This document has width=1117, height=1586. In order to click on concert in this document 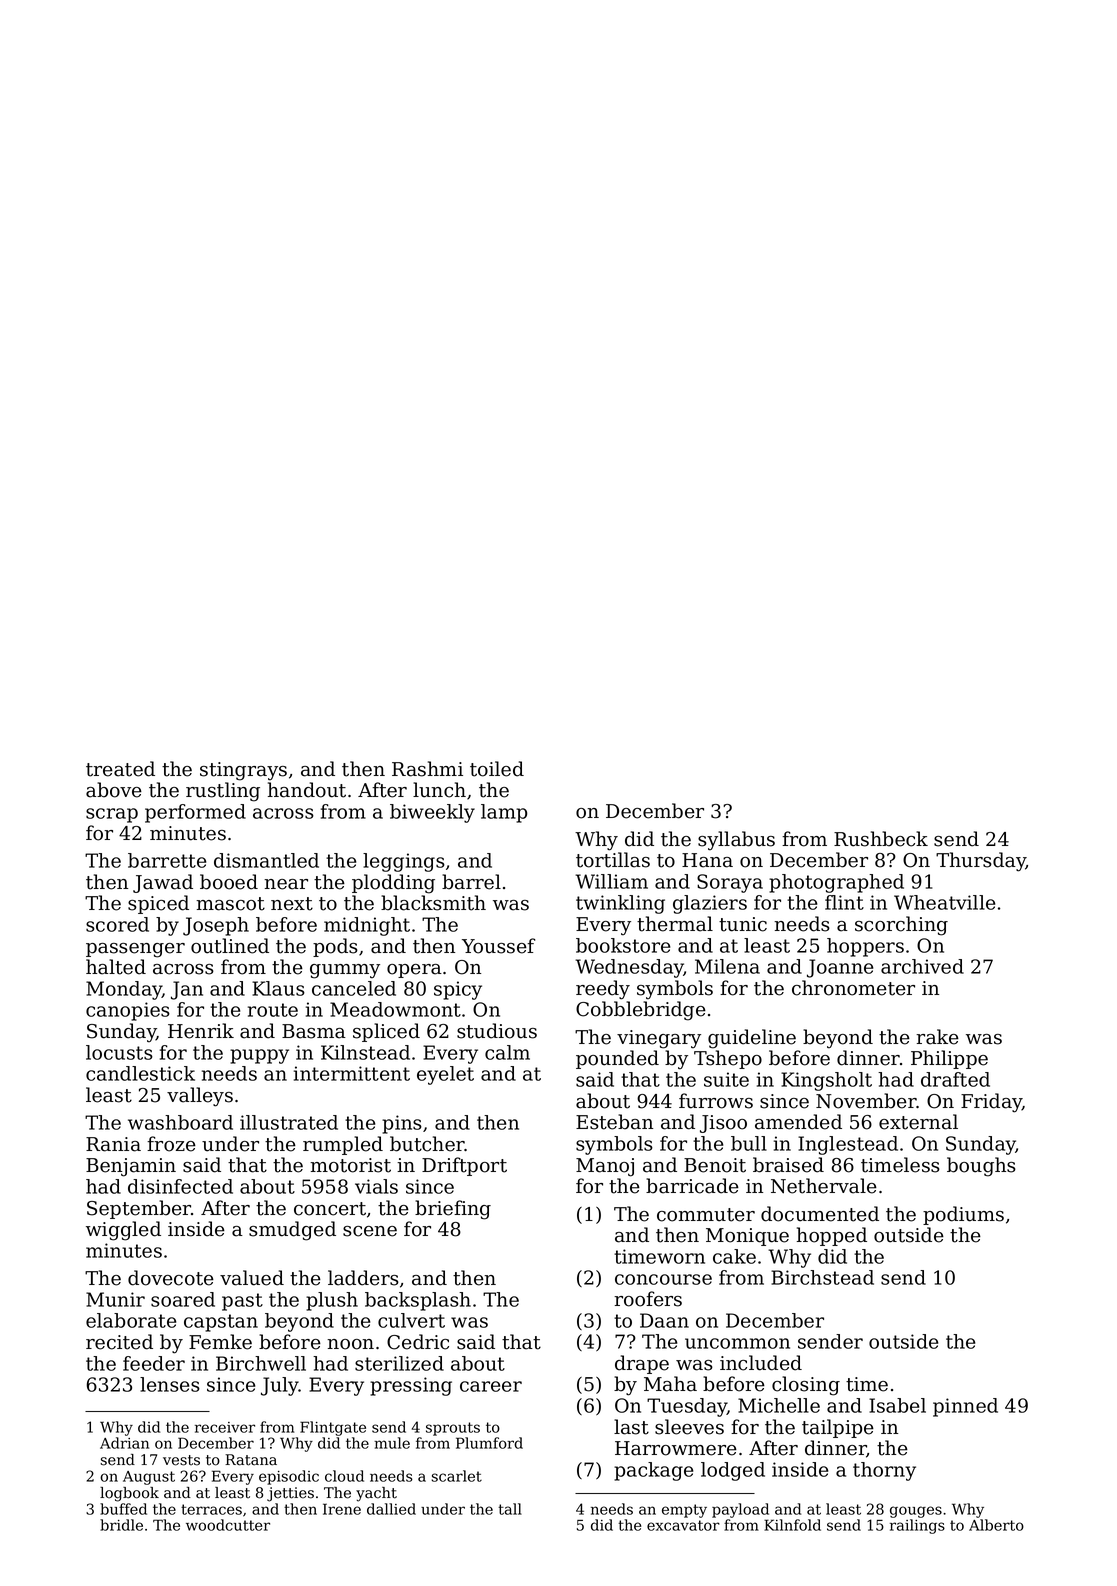, I will do `click(330, 1209)`.
